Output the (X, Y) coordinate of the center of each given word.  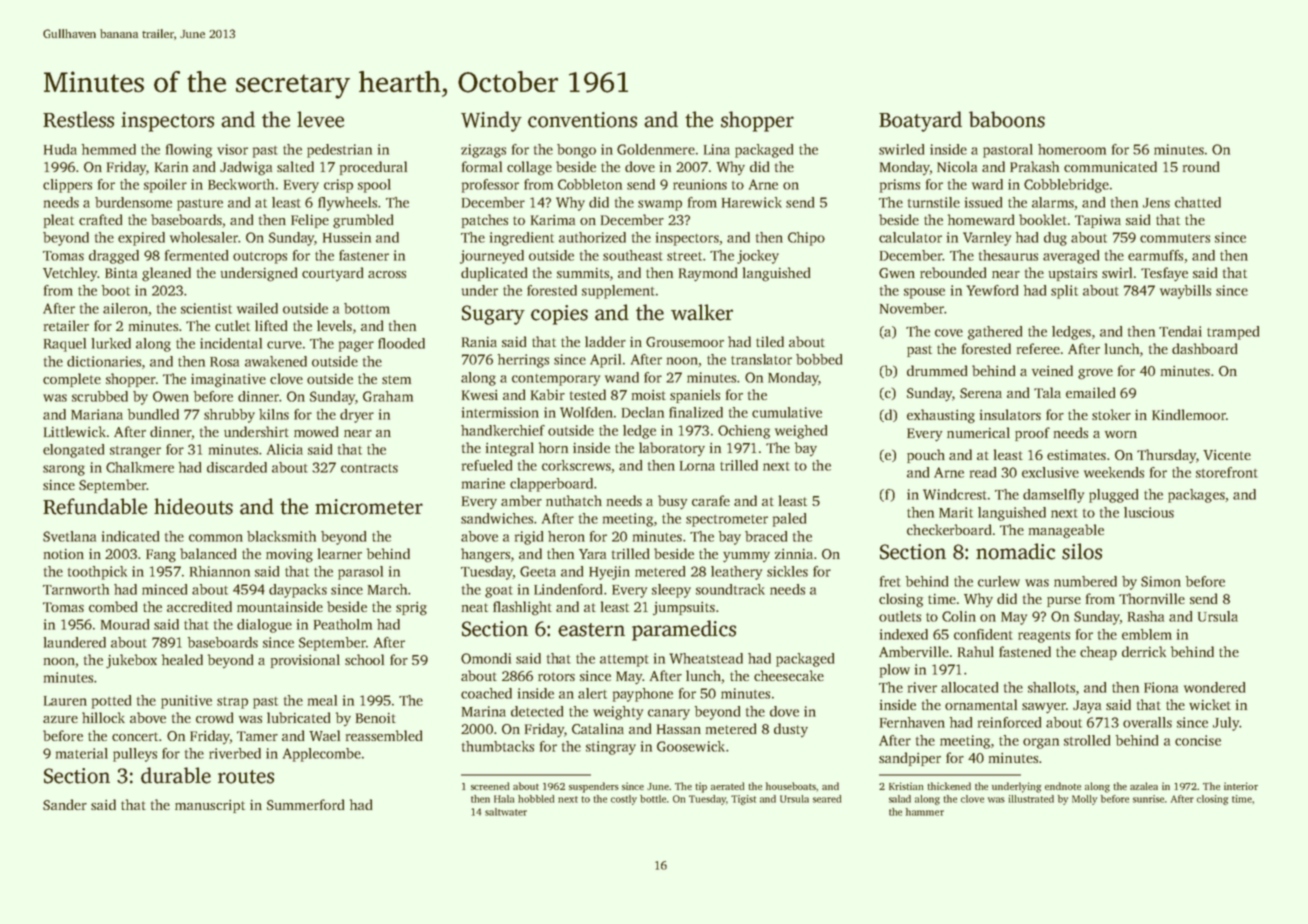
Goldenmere (656, 149)
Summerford (305, 804)
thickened (949, 786)
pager (356, 346)
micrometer (369, 507)
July (1226, 724)
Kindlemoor (1189, 414)
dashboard (1204, 348)
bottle (653, 799)
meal (322, 700)
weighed (801, 432)
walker (702, 312)
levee (320, 119)
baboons (1007, 119)
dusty (791, 730)
